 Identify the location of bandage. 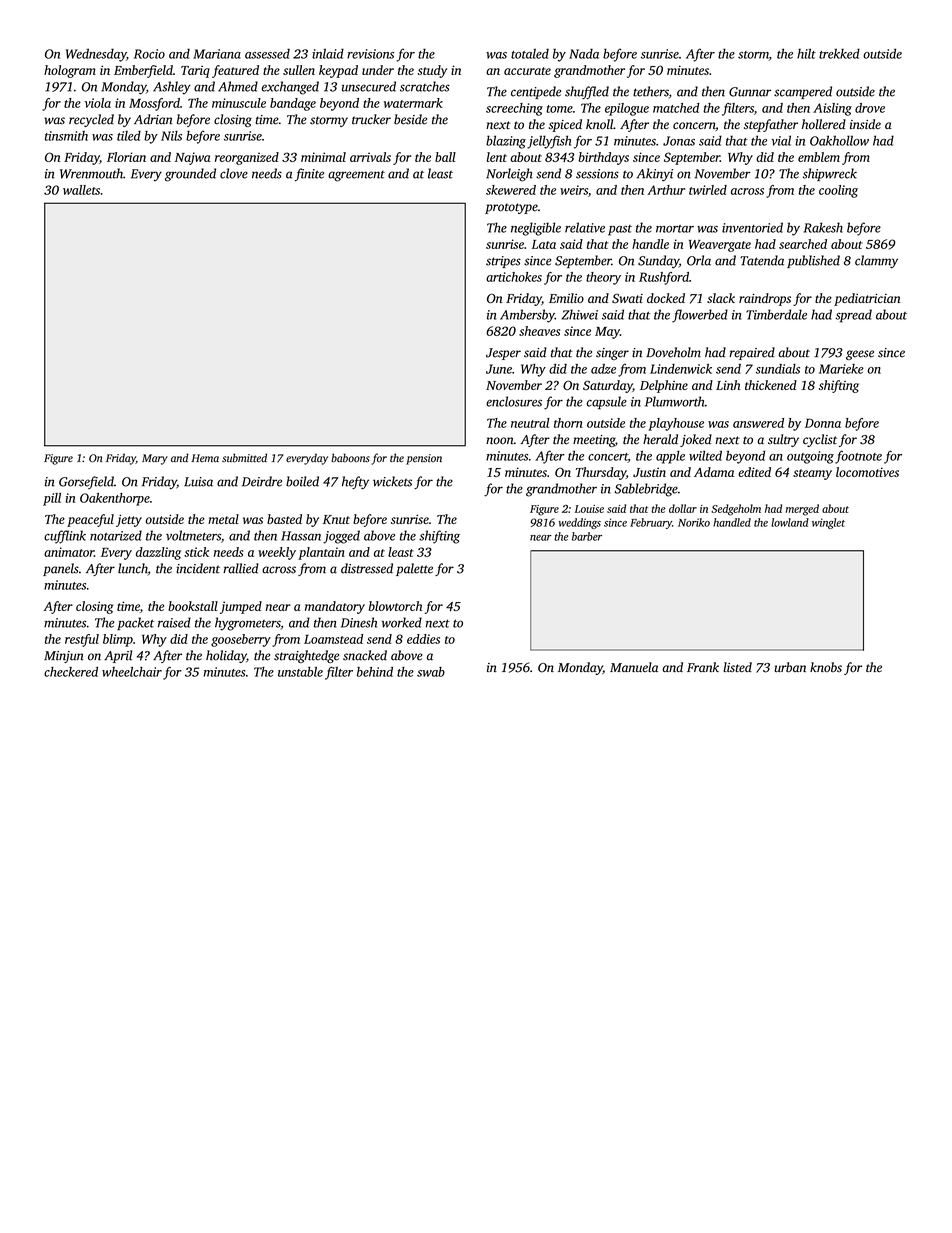
(293, 104).
